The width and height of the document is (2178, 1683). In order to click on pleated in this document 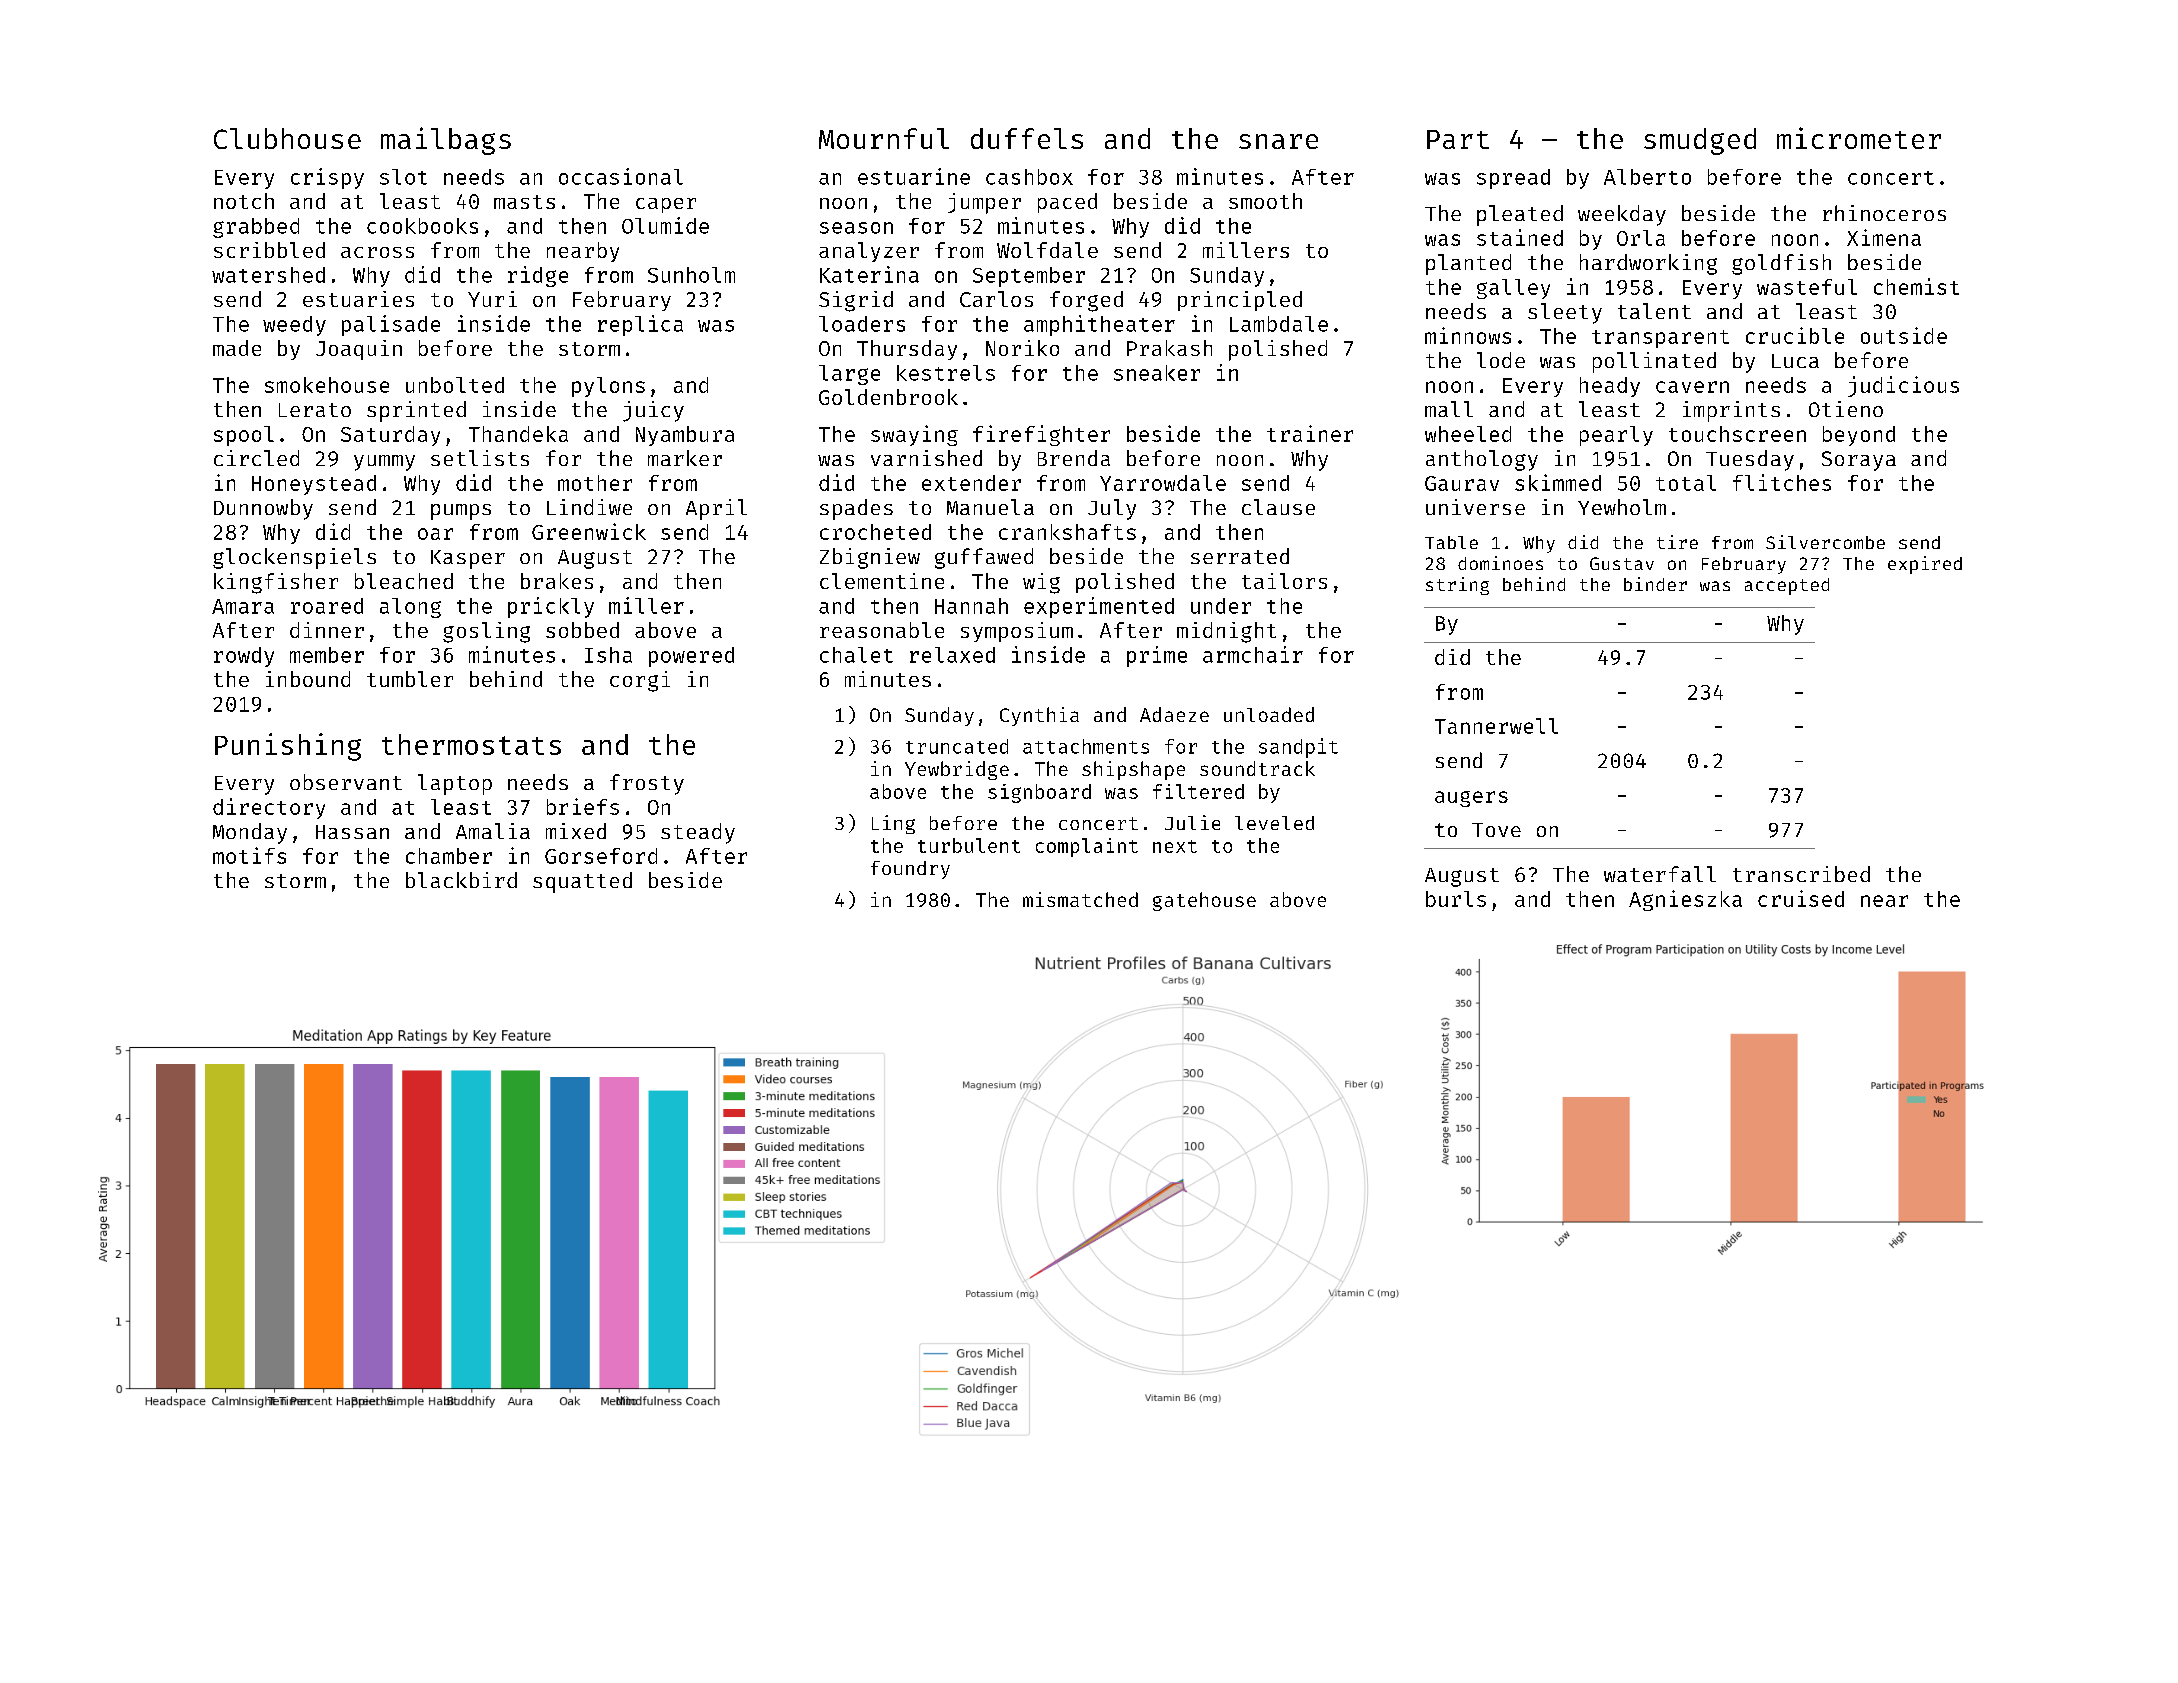, I will do `click(1520, 215)`.
